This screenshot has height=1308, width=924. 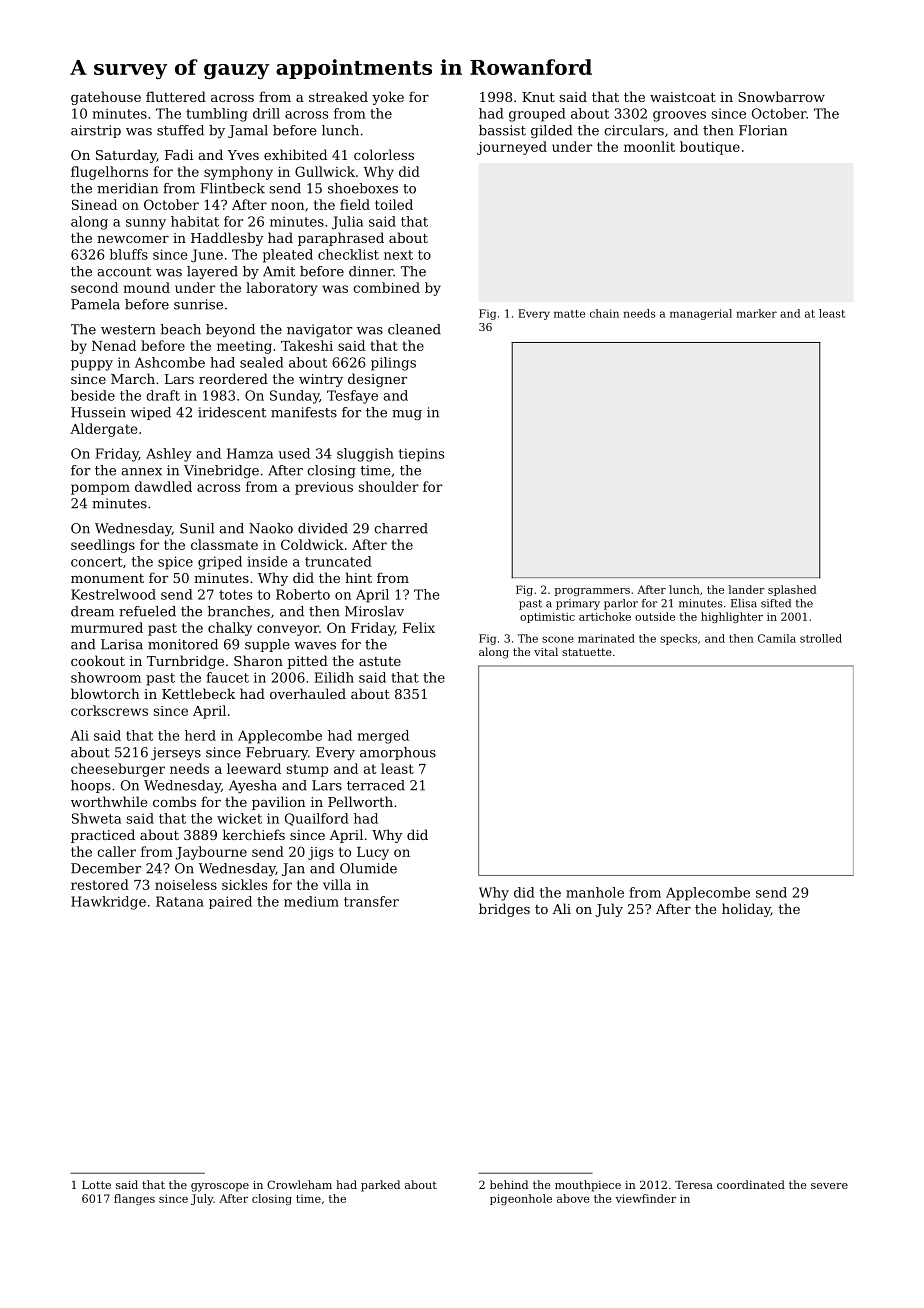 What do you see at coordinates (569, 314) in the screenshot?
I see `matte` at bounding box center [569, 314].
